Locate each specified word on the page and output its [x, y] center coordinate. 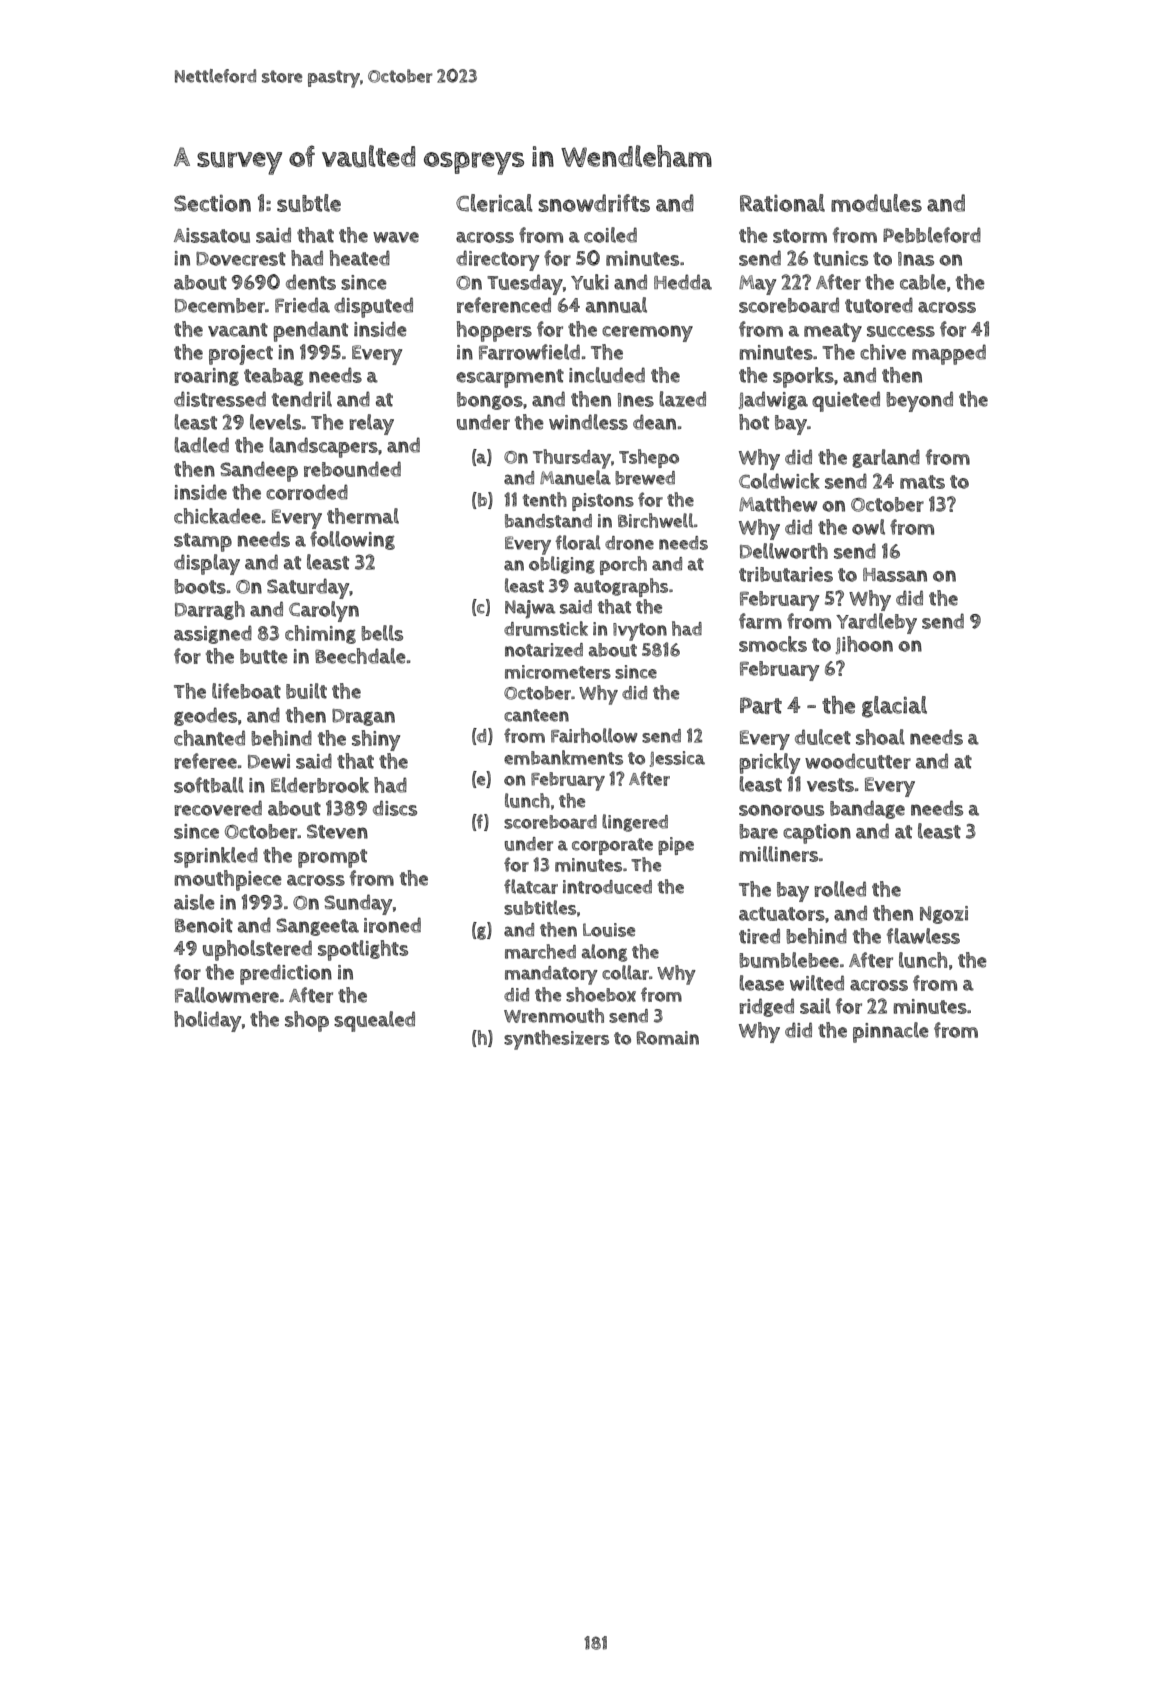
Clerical [494, 203]
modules [876, 203]
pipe [676, 846]
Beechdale [360, 656]
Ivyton [640, 632]
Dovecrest [241, 259]
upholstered [257, 950]
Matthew [778, 504]
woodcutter [858, 761]
